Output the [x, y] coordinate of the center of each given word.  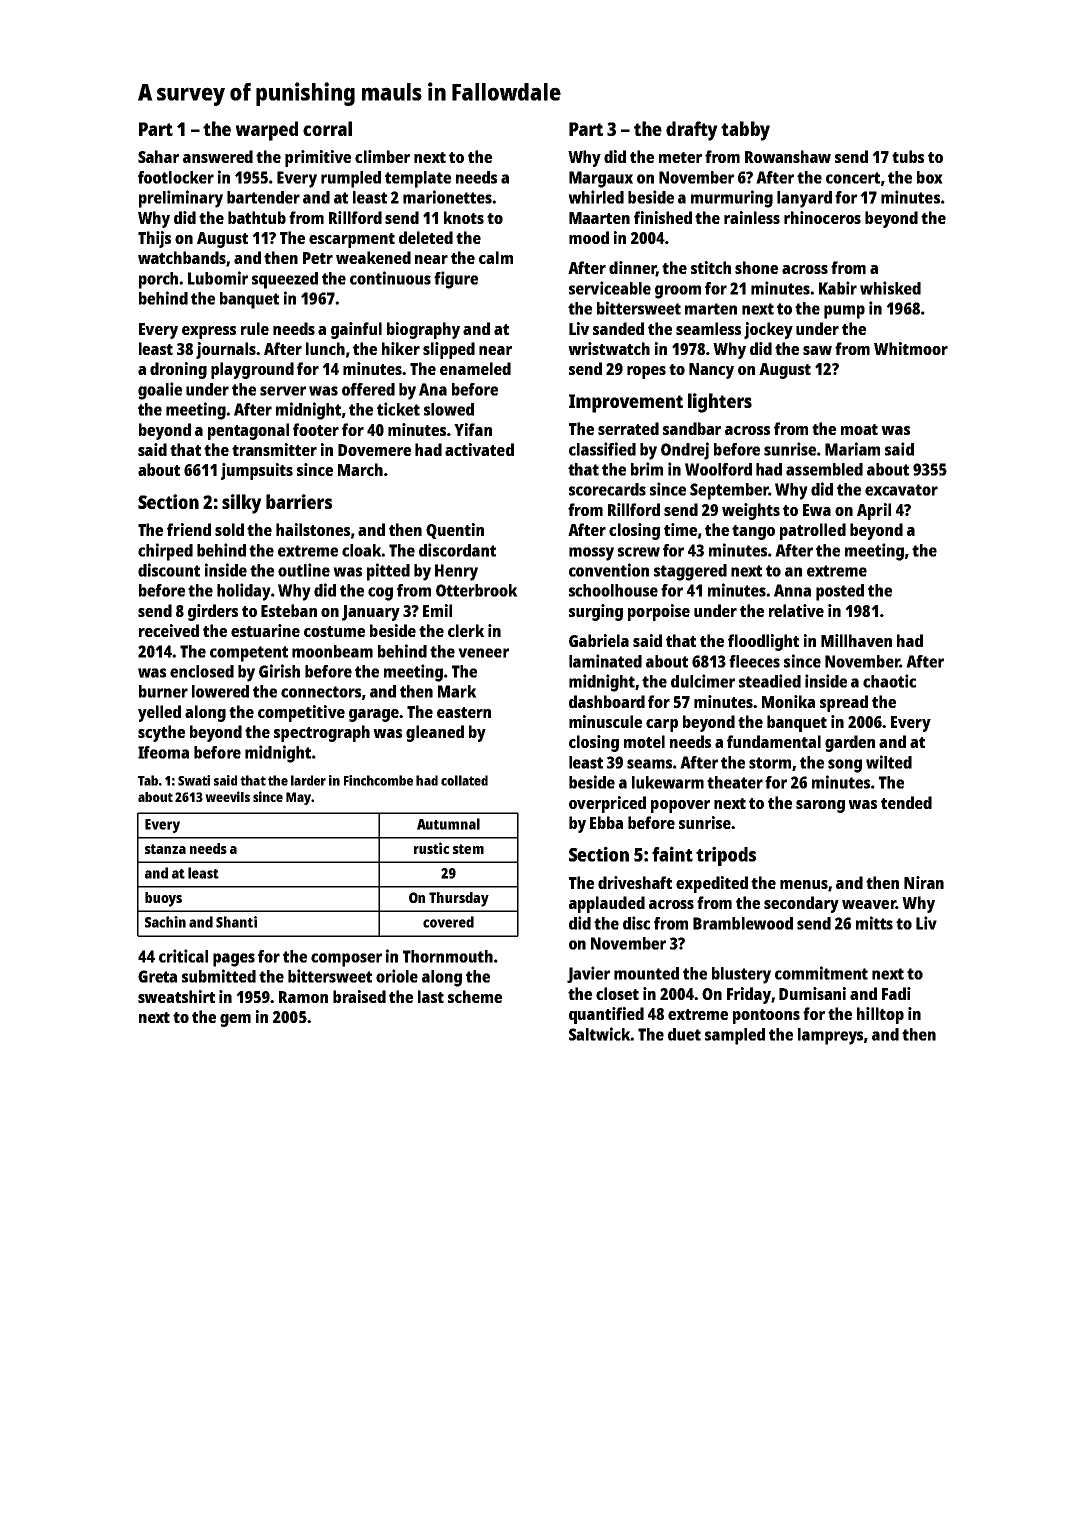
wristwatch [609, 348]
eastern [464, 712]
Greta [157, 976]
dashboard [607, 701]
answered [218, 156]
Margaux [601, 179]
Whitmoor [911, 348]
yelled [159, 713]
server [283, 391]
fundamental [774, 741]
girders [213, 612]
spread [844, 703]
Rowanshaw [788, 156]
